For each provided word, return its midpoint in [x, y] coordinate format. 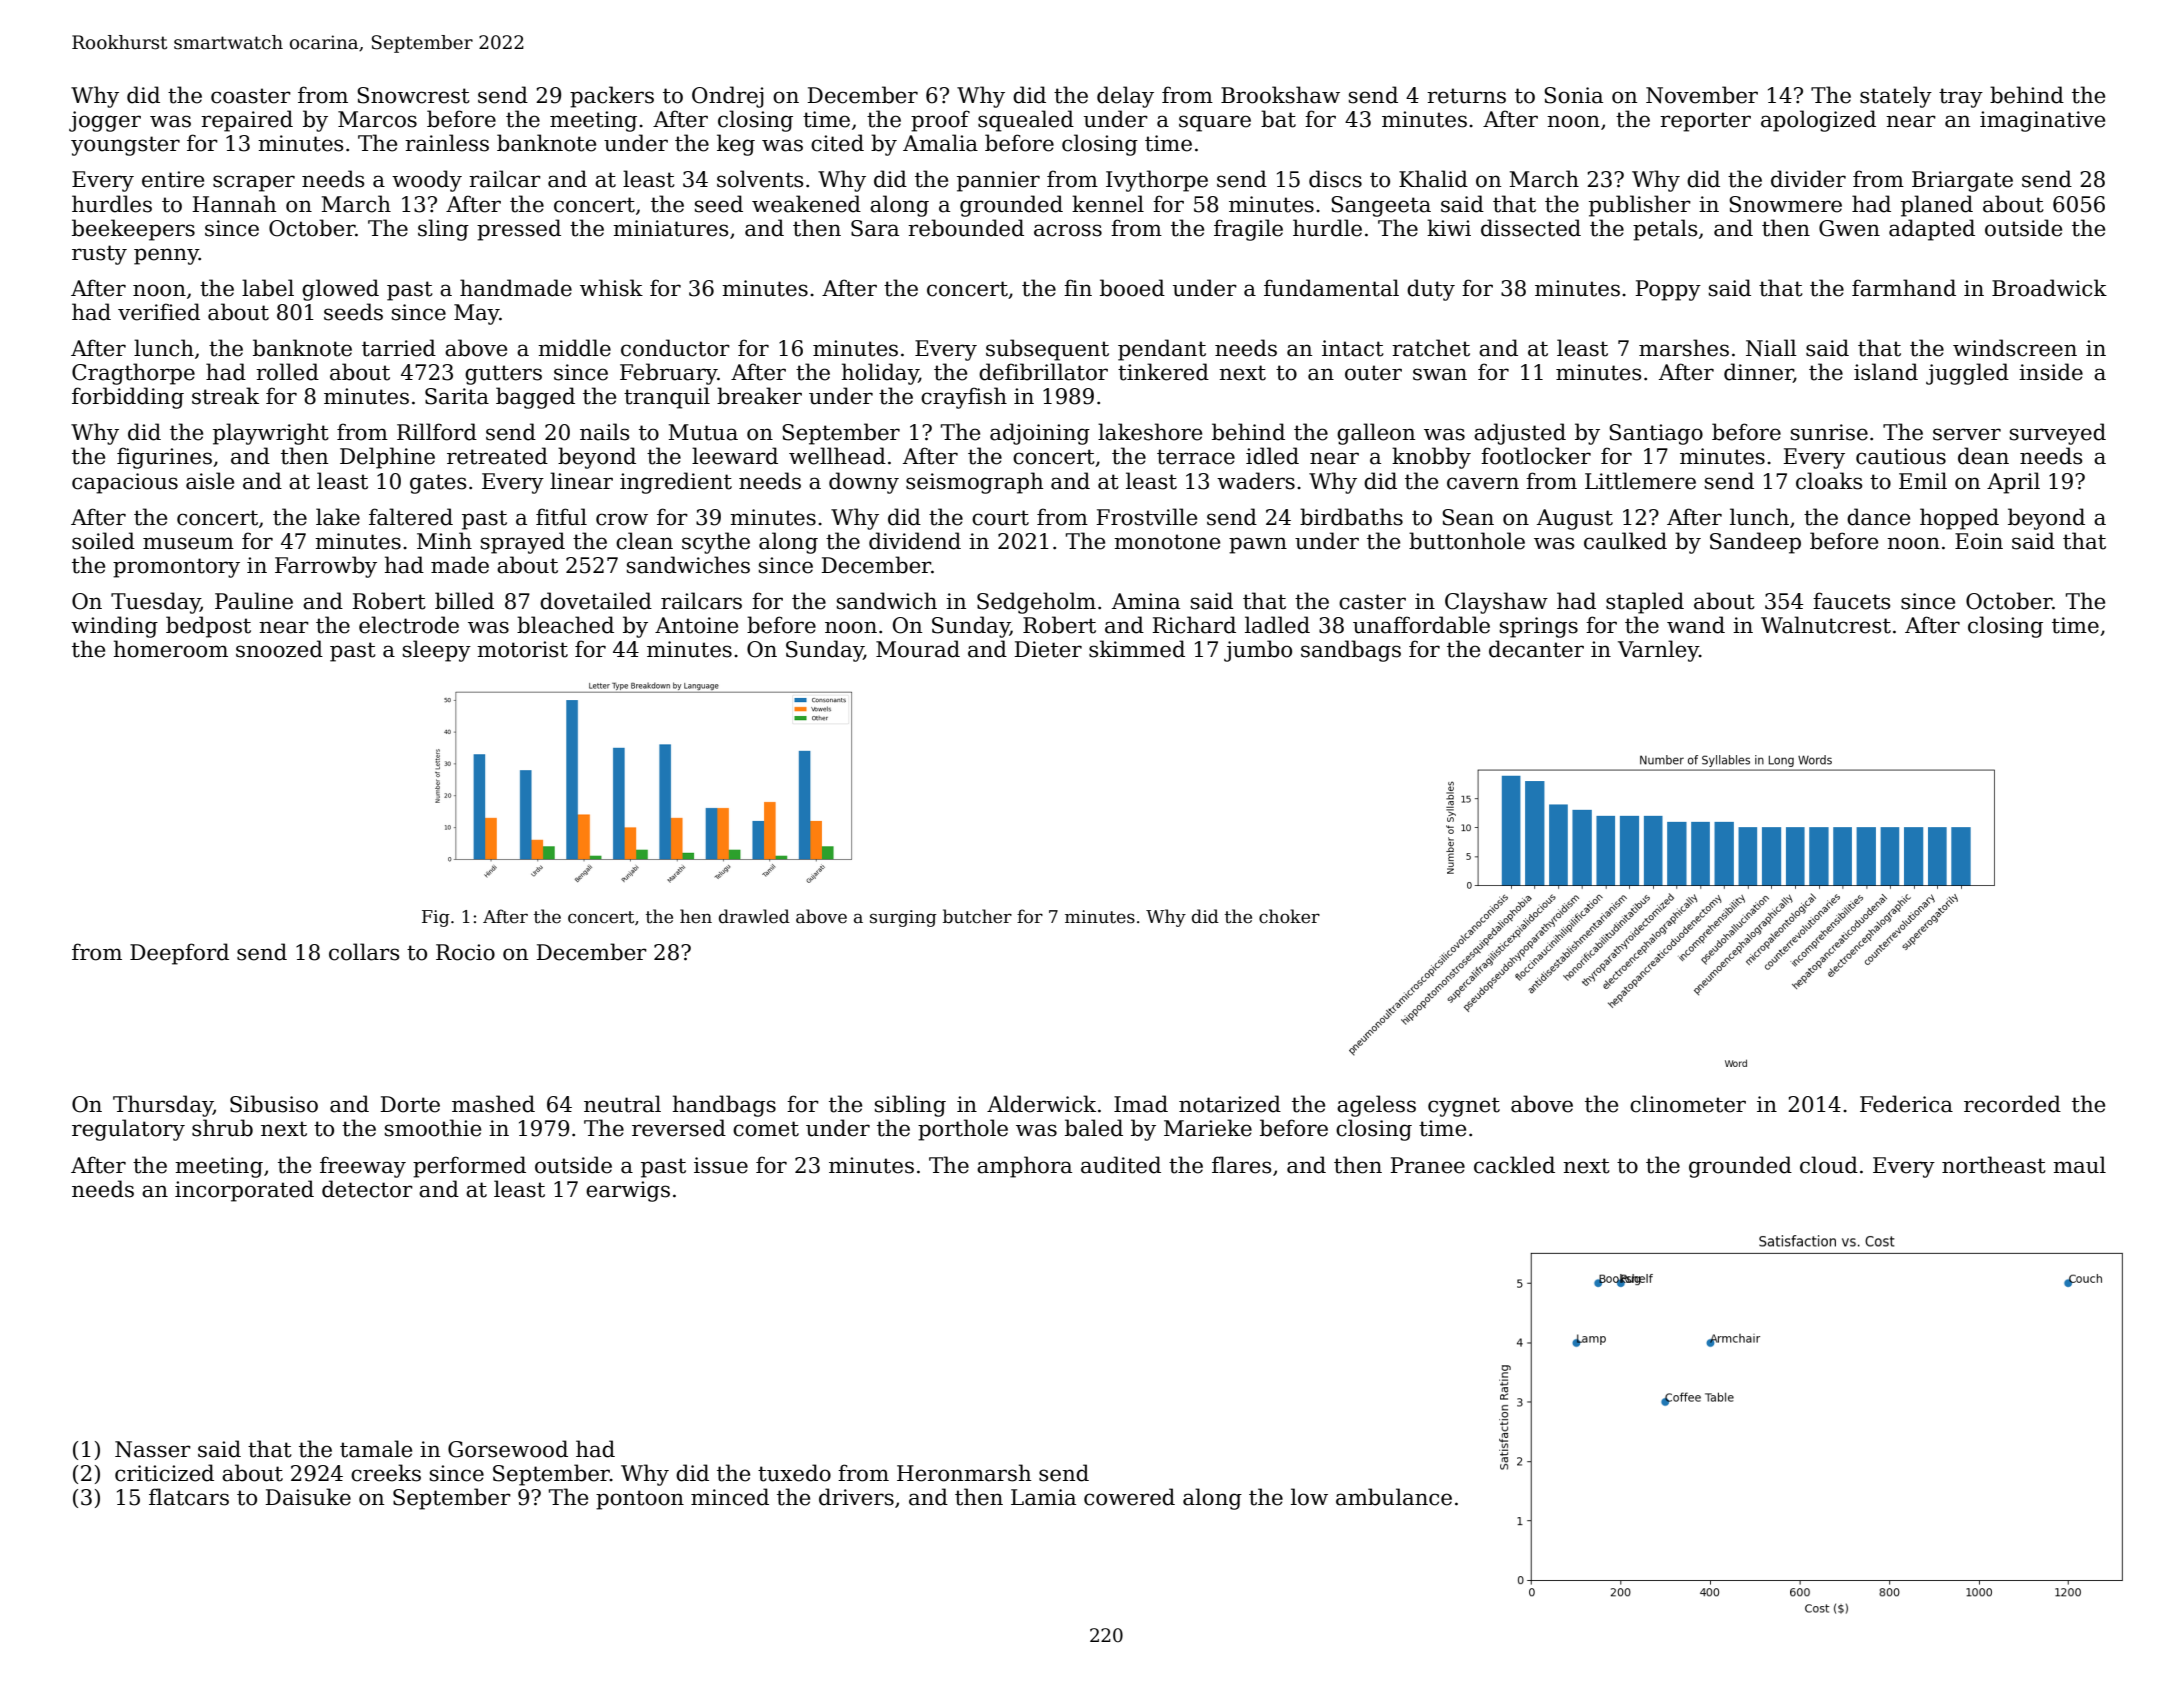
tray [1961, 98]
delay [1125, 97]
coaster [251, 96]
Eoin [1979, 541]
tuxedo [794, 1473]
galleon [1376, 434]
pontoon [640, 1500]
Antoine [696, 625]
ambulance [1394, 1497]
